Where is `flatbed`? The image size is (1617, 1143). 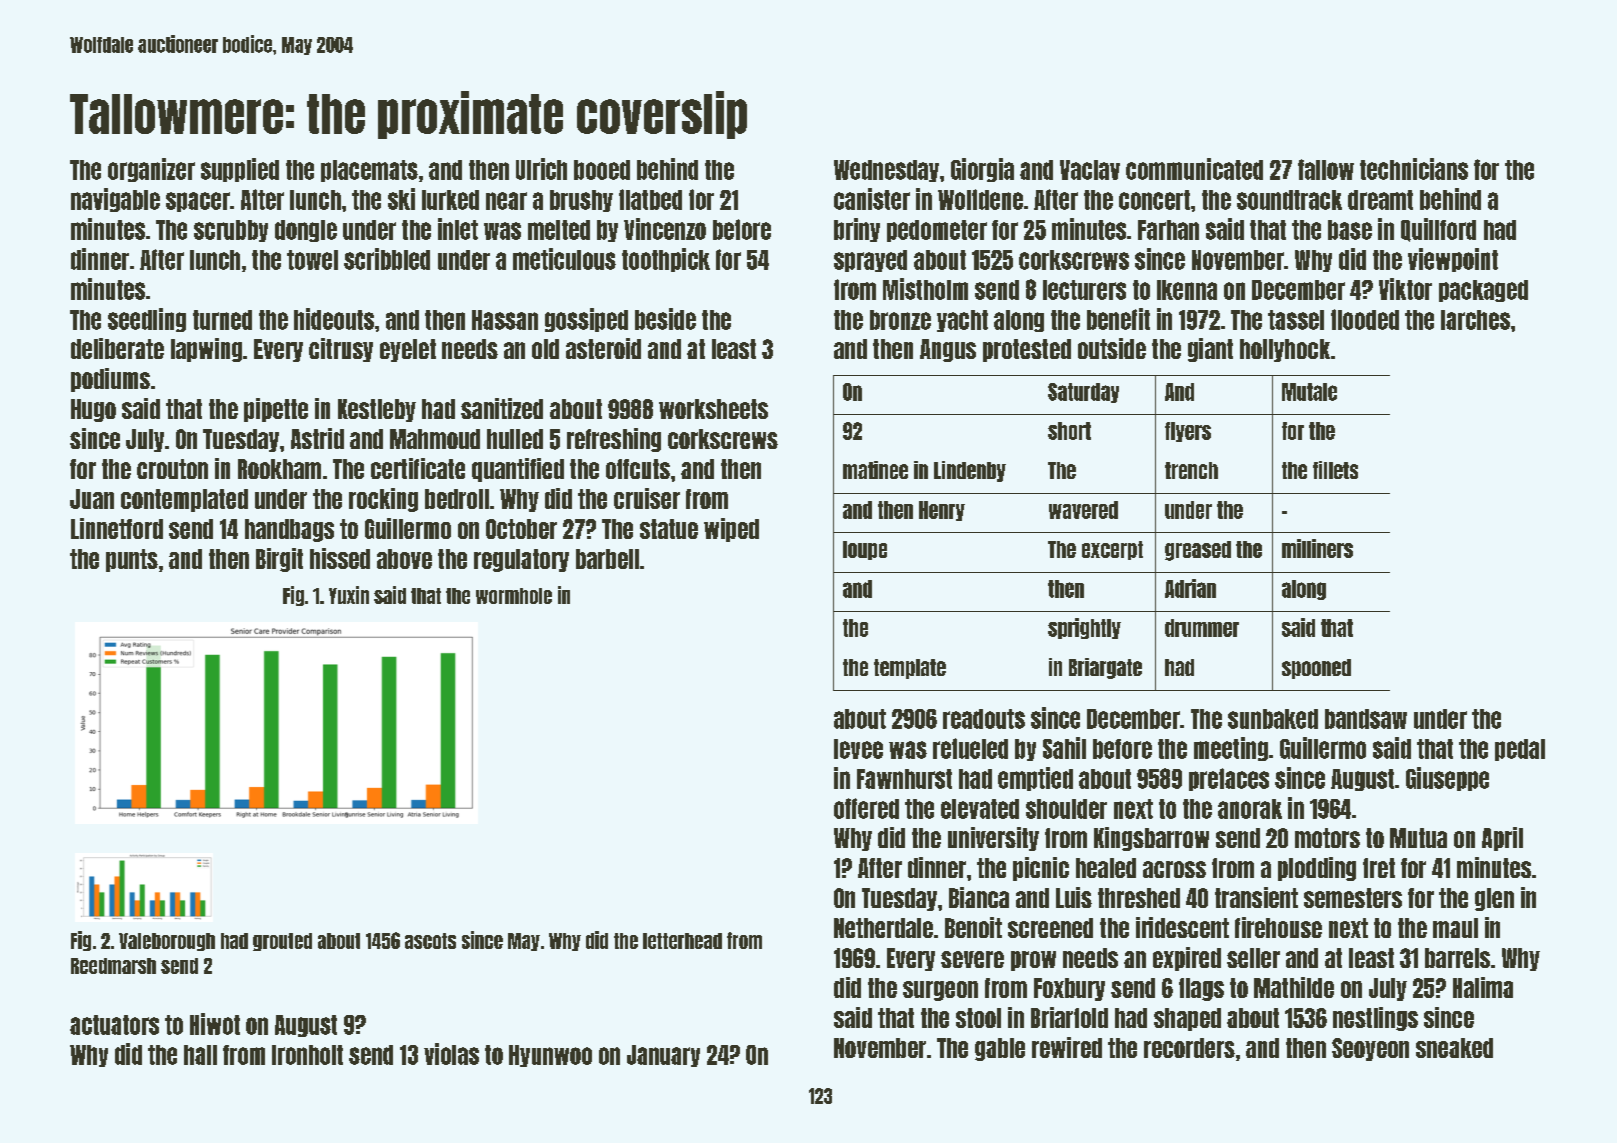 flatbed is located at coordinates (650, 199).
